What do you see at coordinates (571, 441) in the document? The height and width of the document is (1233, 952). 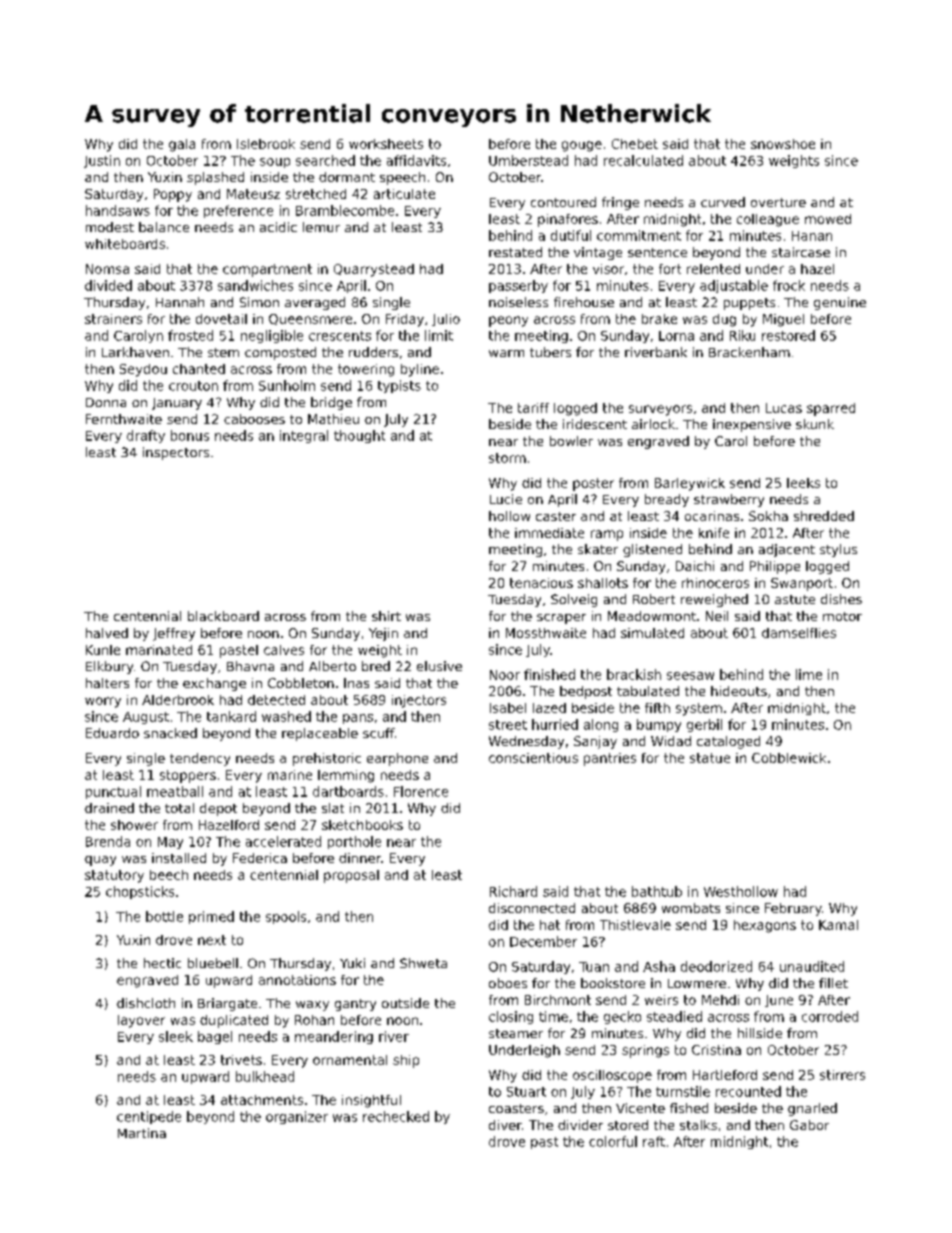 I see `bowler` at bounding box center [571, 441].
